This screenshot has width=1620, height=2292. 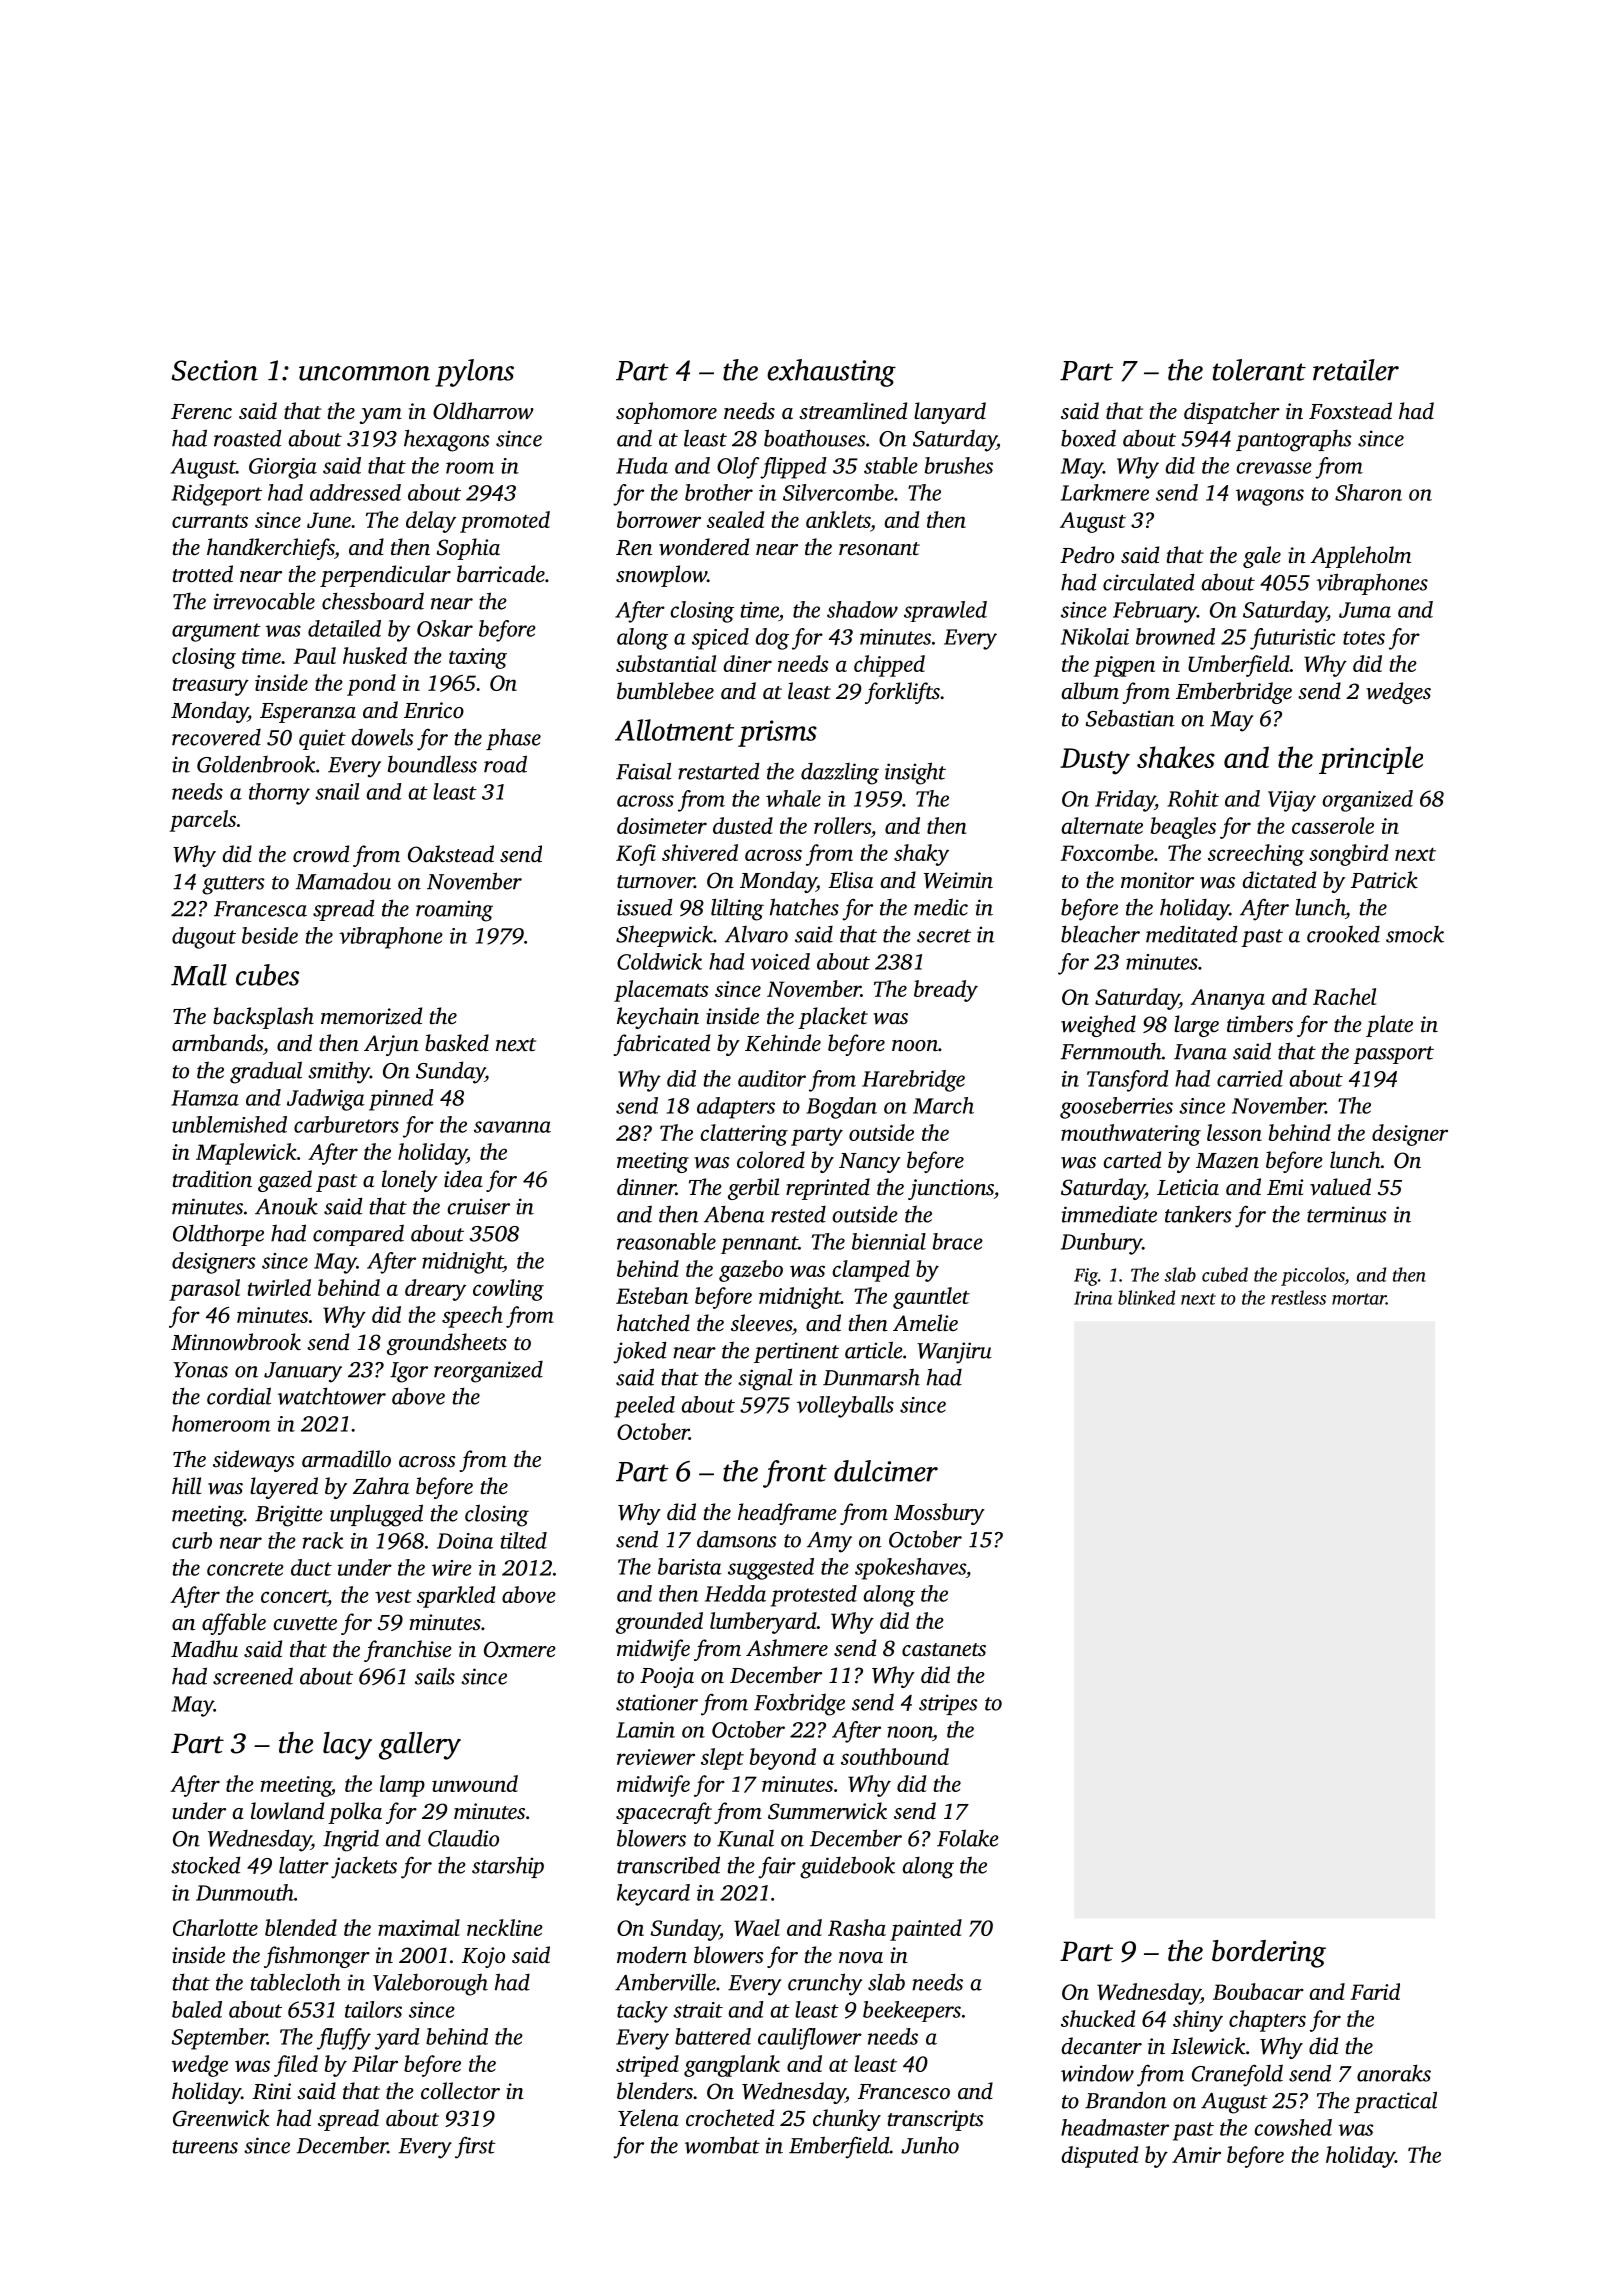 What do you see at coordinates (1175, 636) in the screenshot?
I see `browned` at bounding box center [1175, 636].
